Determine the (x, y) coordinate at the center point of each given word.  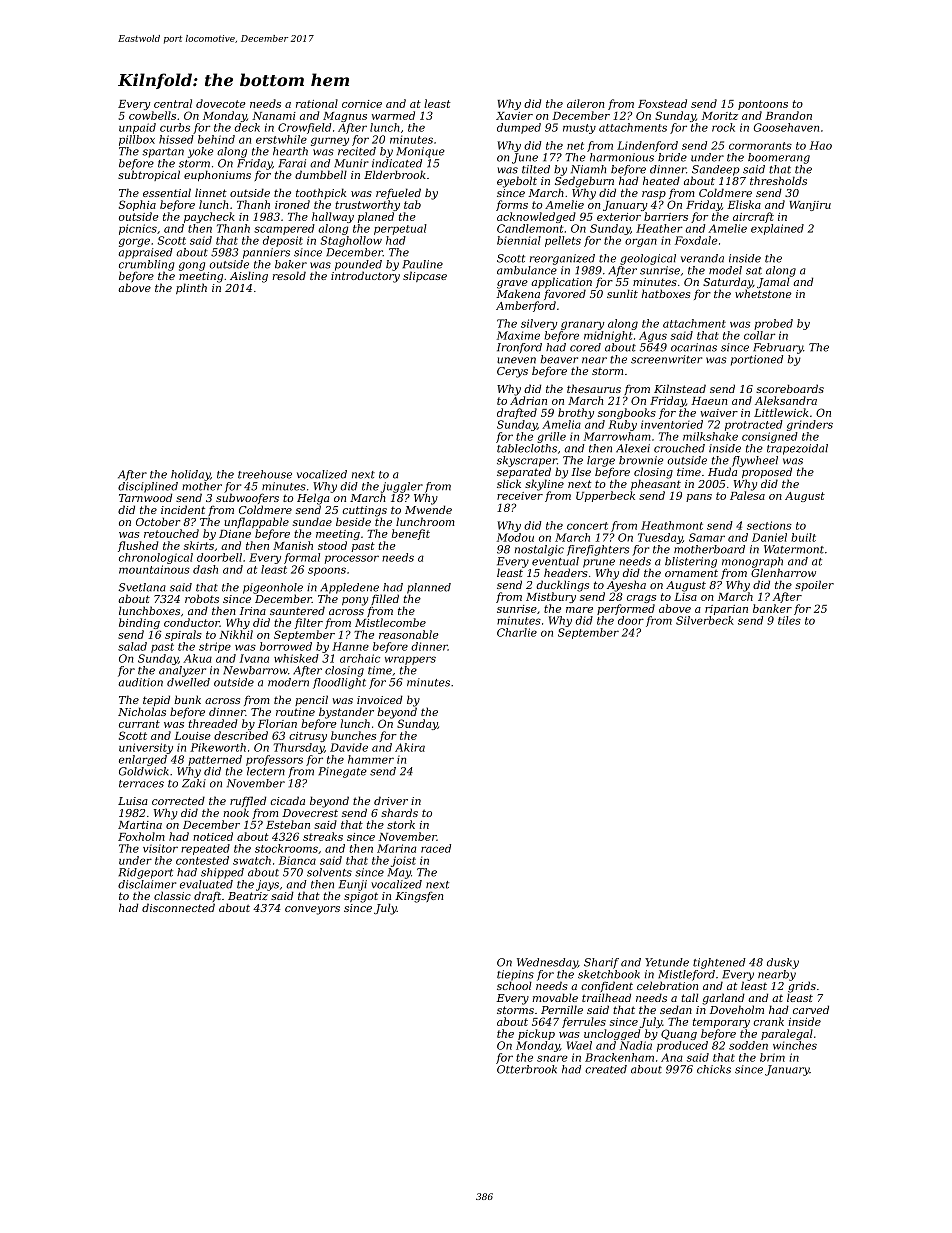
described (241, 735)
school (514, 985)
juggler (402, 487)
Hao (821, 145)
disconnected (178, 907)
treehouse (265, 474)
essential (167, 192)
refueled (398, 193)
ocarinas (694, 347)
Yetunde (667, 962)
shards (399, 812)
